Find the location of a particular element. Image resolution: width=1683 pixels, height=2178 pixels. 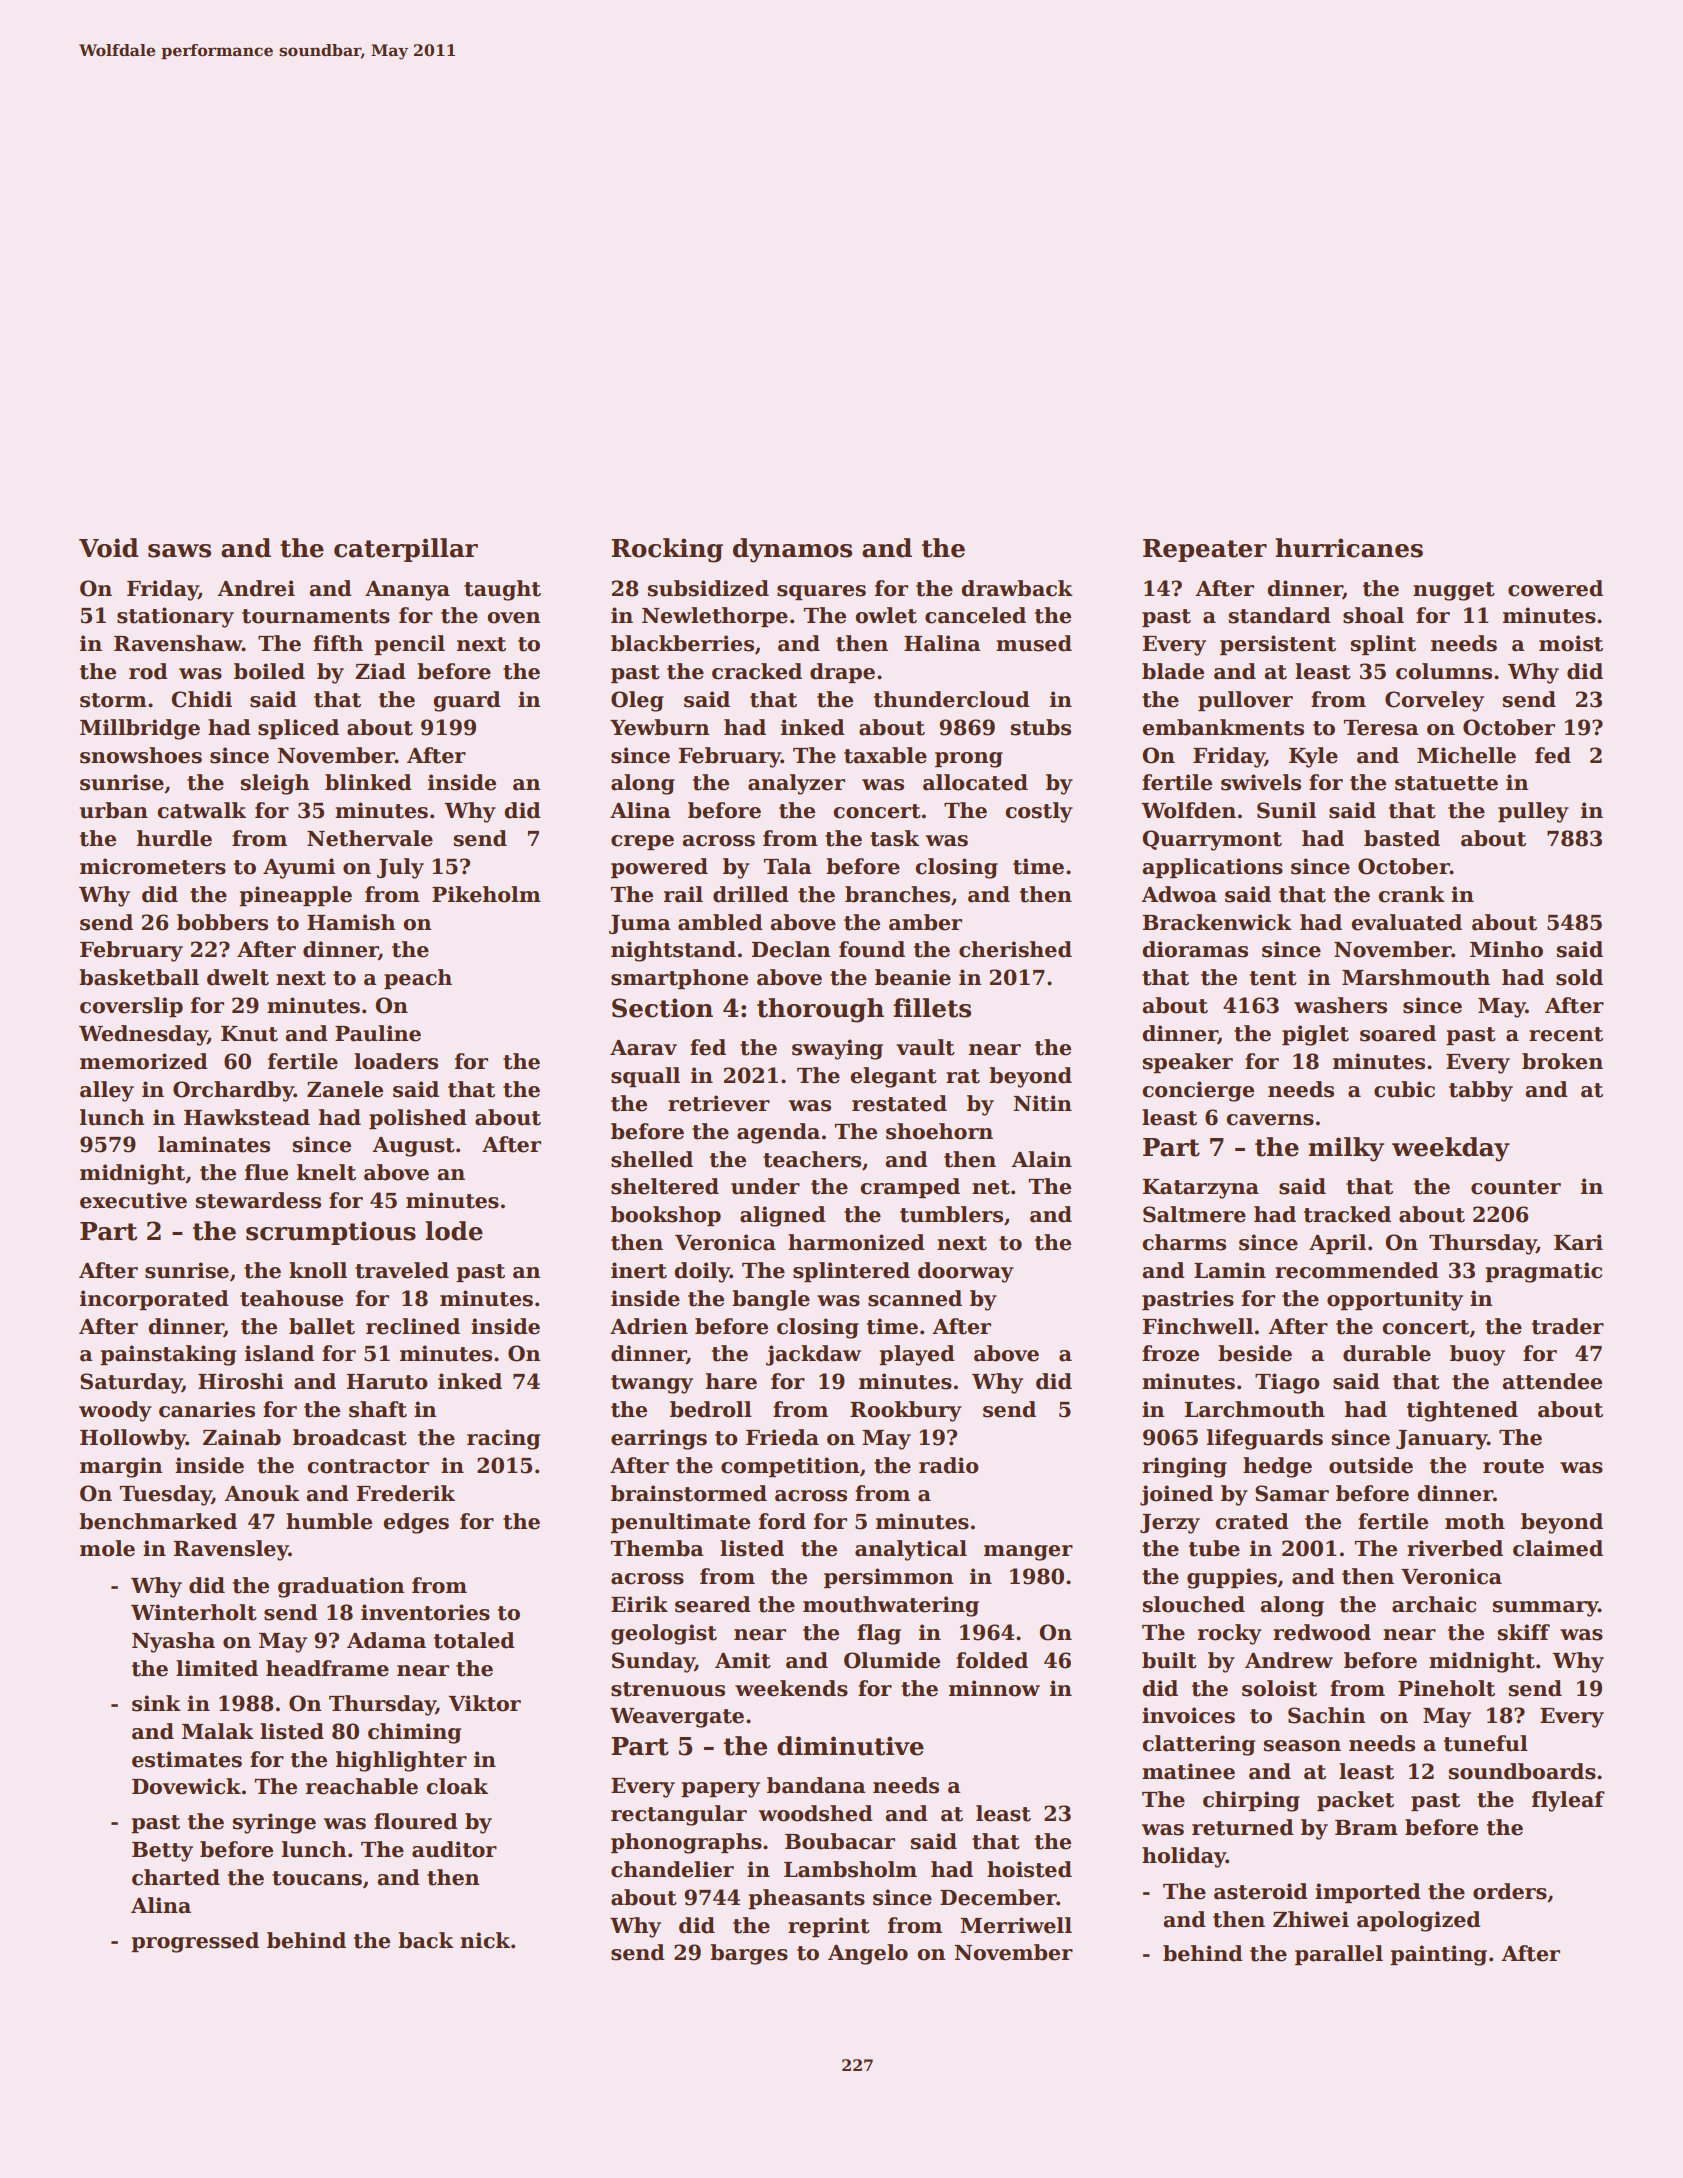

canceled is located at coordinates (975, 615).
